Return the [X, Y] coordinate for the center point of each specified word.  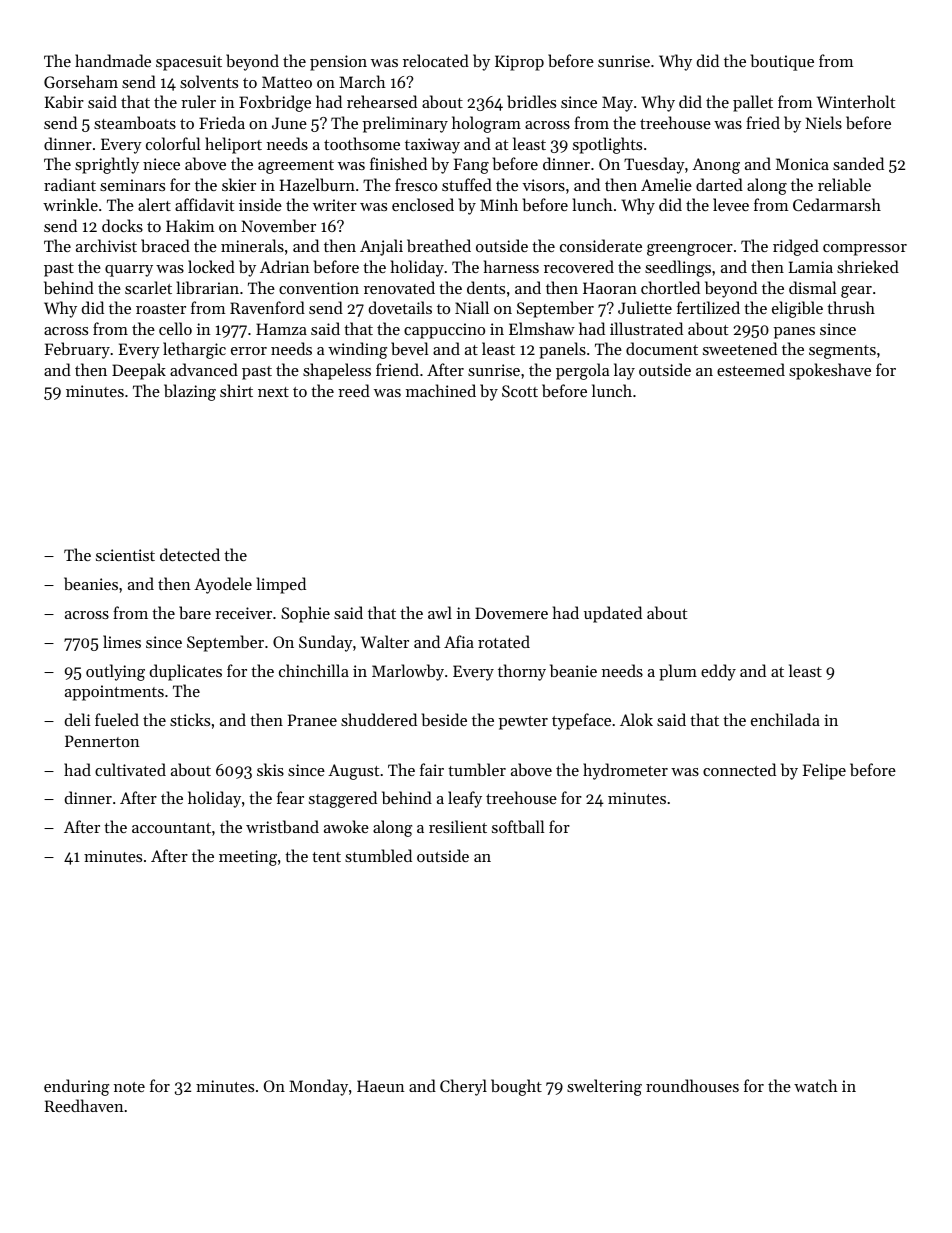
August [353, 772]
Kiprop [519, 63]
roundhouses [692, 1085]
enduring [76, 1087]
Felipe [824, 771]
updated [613, 614]
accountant [171, 828]
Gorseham [81, 81]
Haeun [381, 1086]
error [249, 351]
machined [441, 390]
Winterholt [856, 101]
